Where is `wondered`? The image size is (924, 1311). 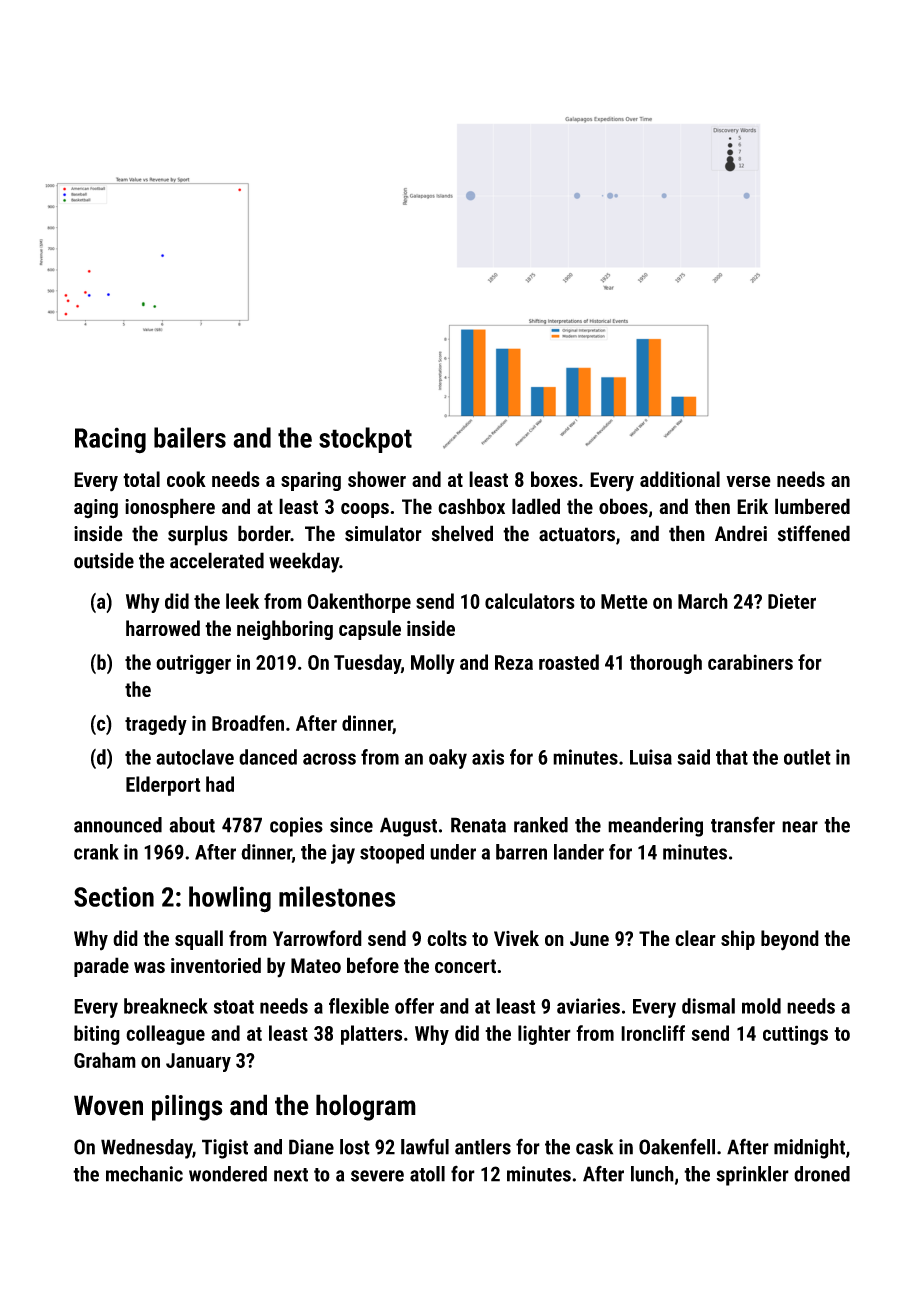 wondered is located at coordinates (228, 1174).
